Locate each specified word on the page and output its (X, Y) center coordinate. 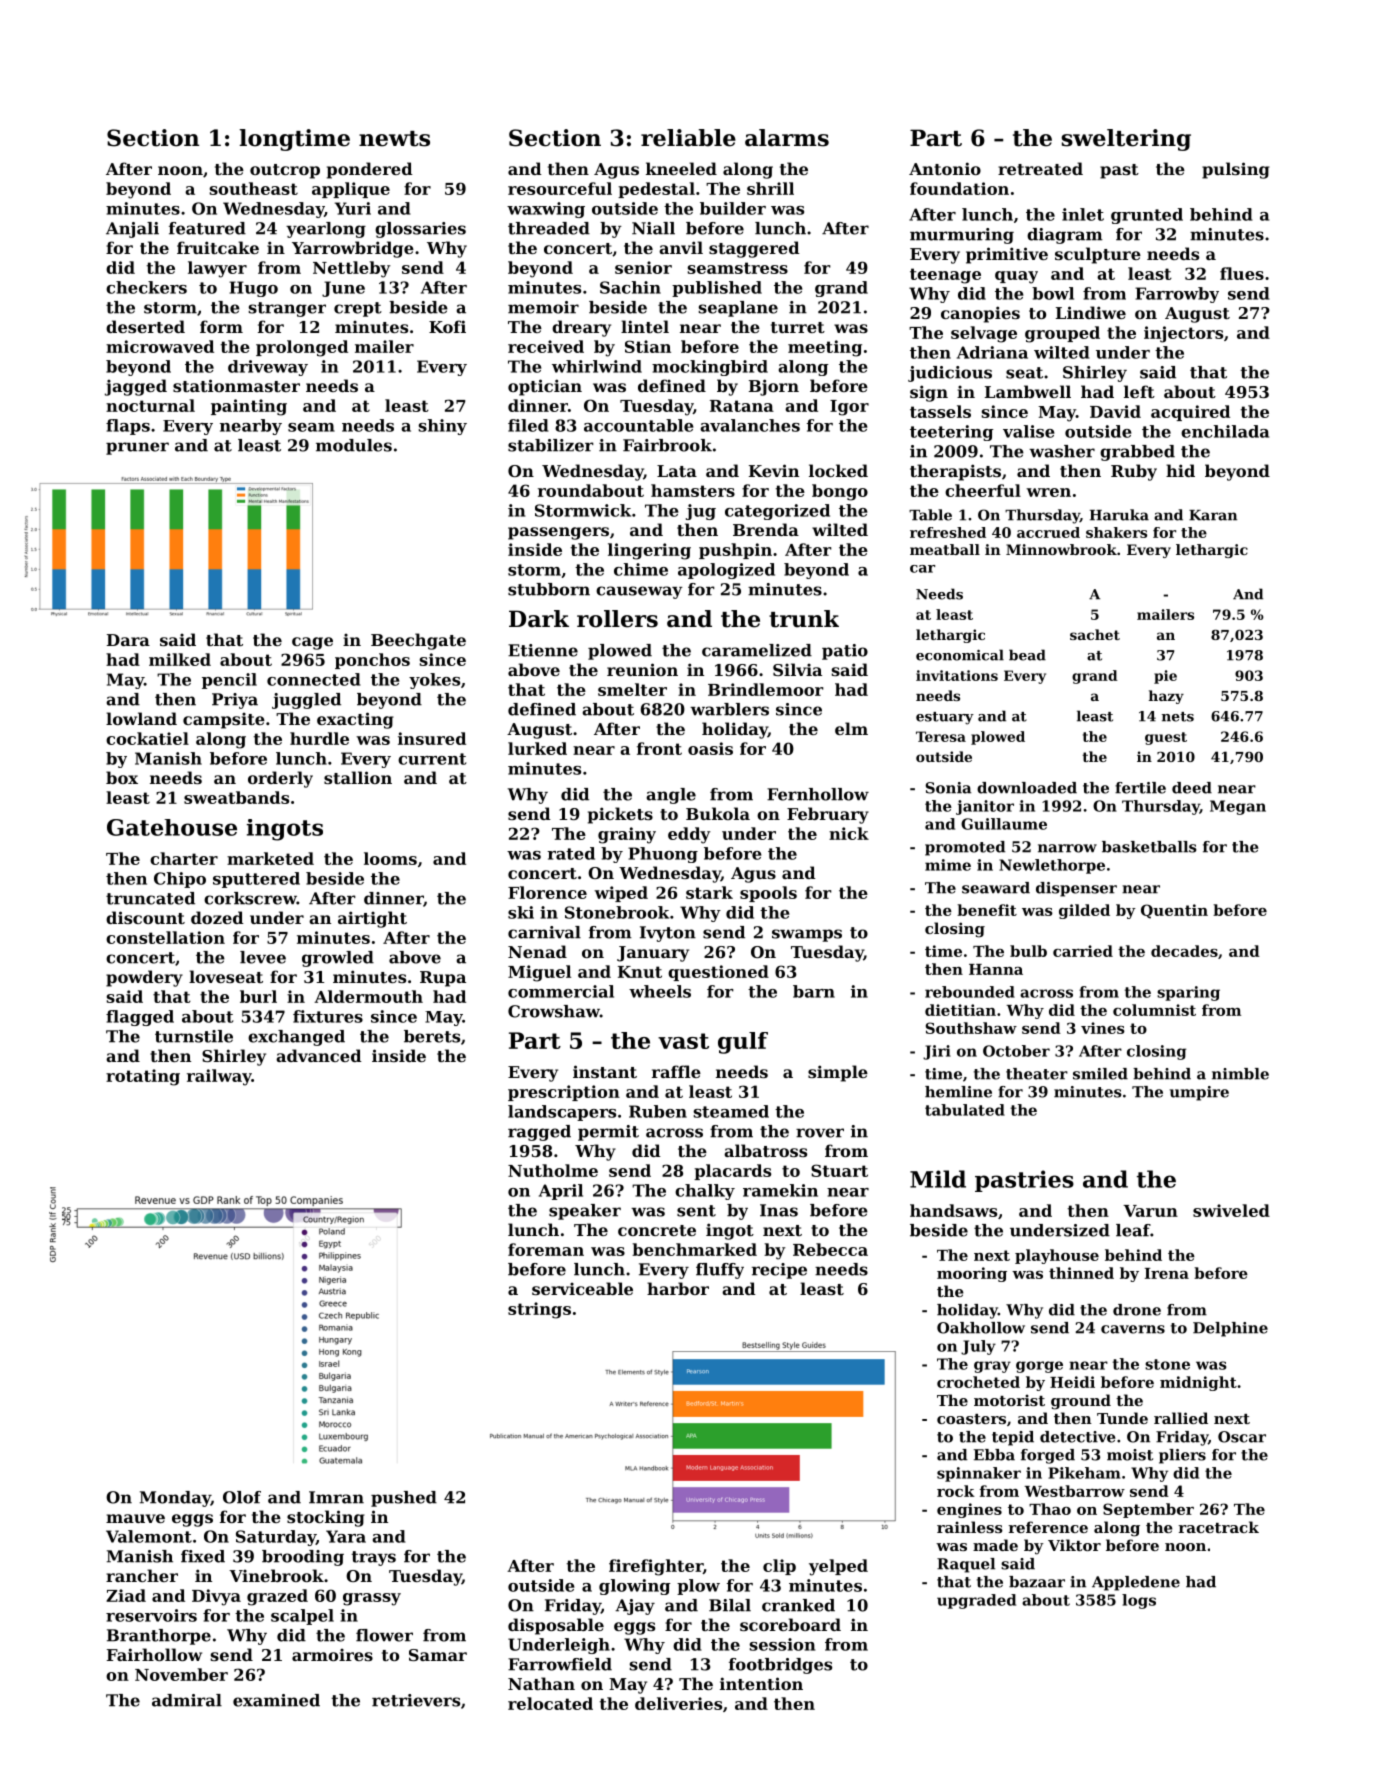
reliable (688, 138)
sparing (1188, 993)
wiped (621, 894)
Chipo (180, 880)
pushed (404, 1499)
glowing (635, 1587)
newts (394, 139)
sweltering (1126, 140)
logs (1139, 1601)
